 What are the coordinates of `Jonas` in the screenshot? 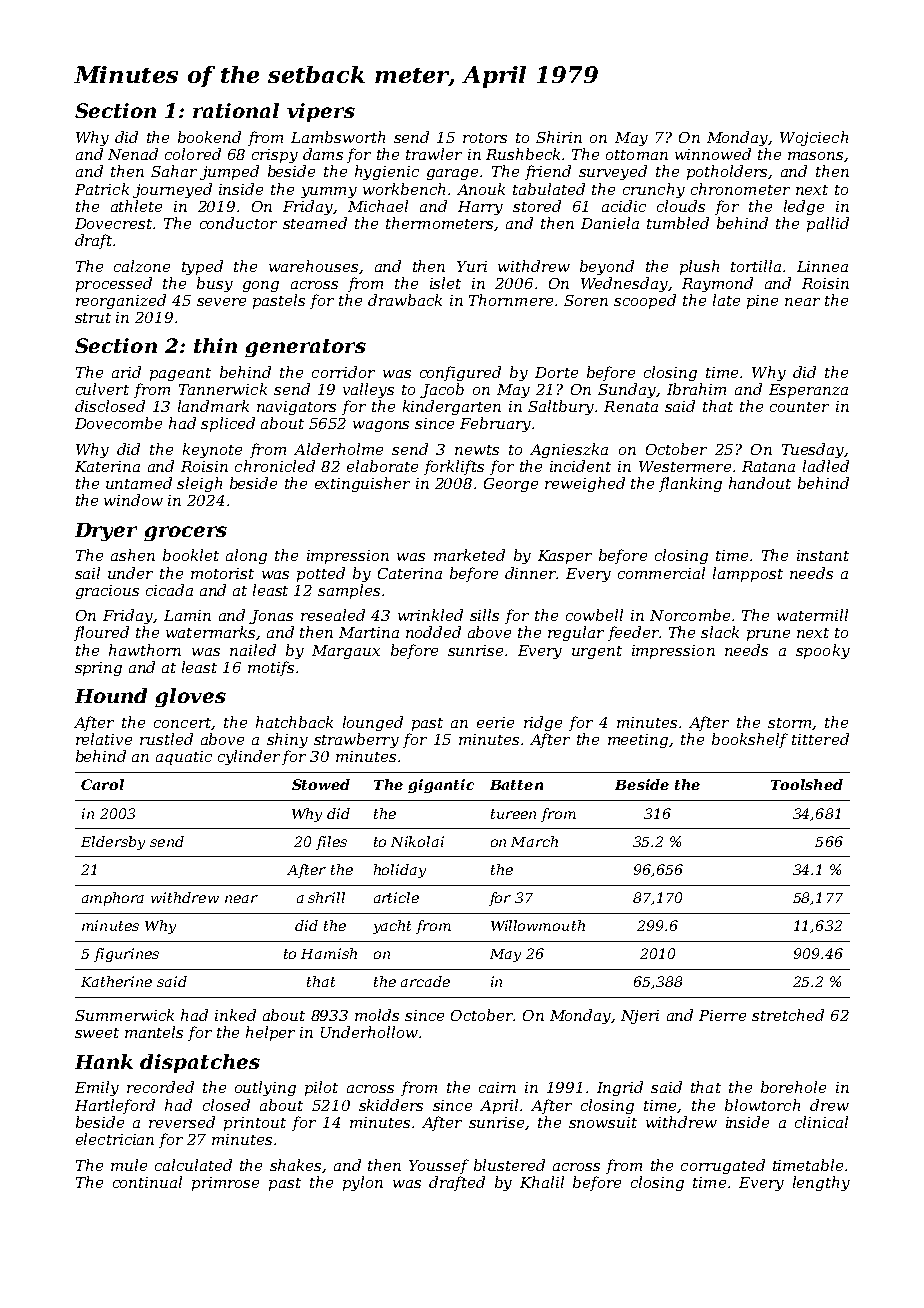 It's located at (271, 617).
